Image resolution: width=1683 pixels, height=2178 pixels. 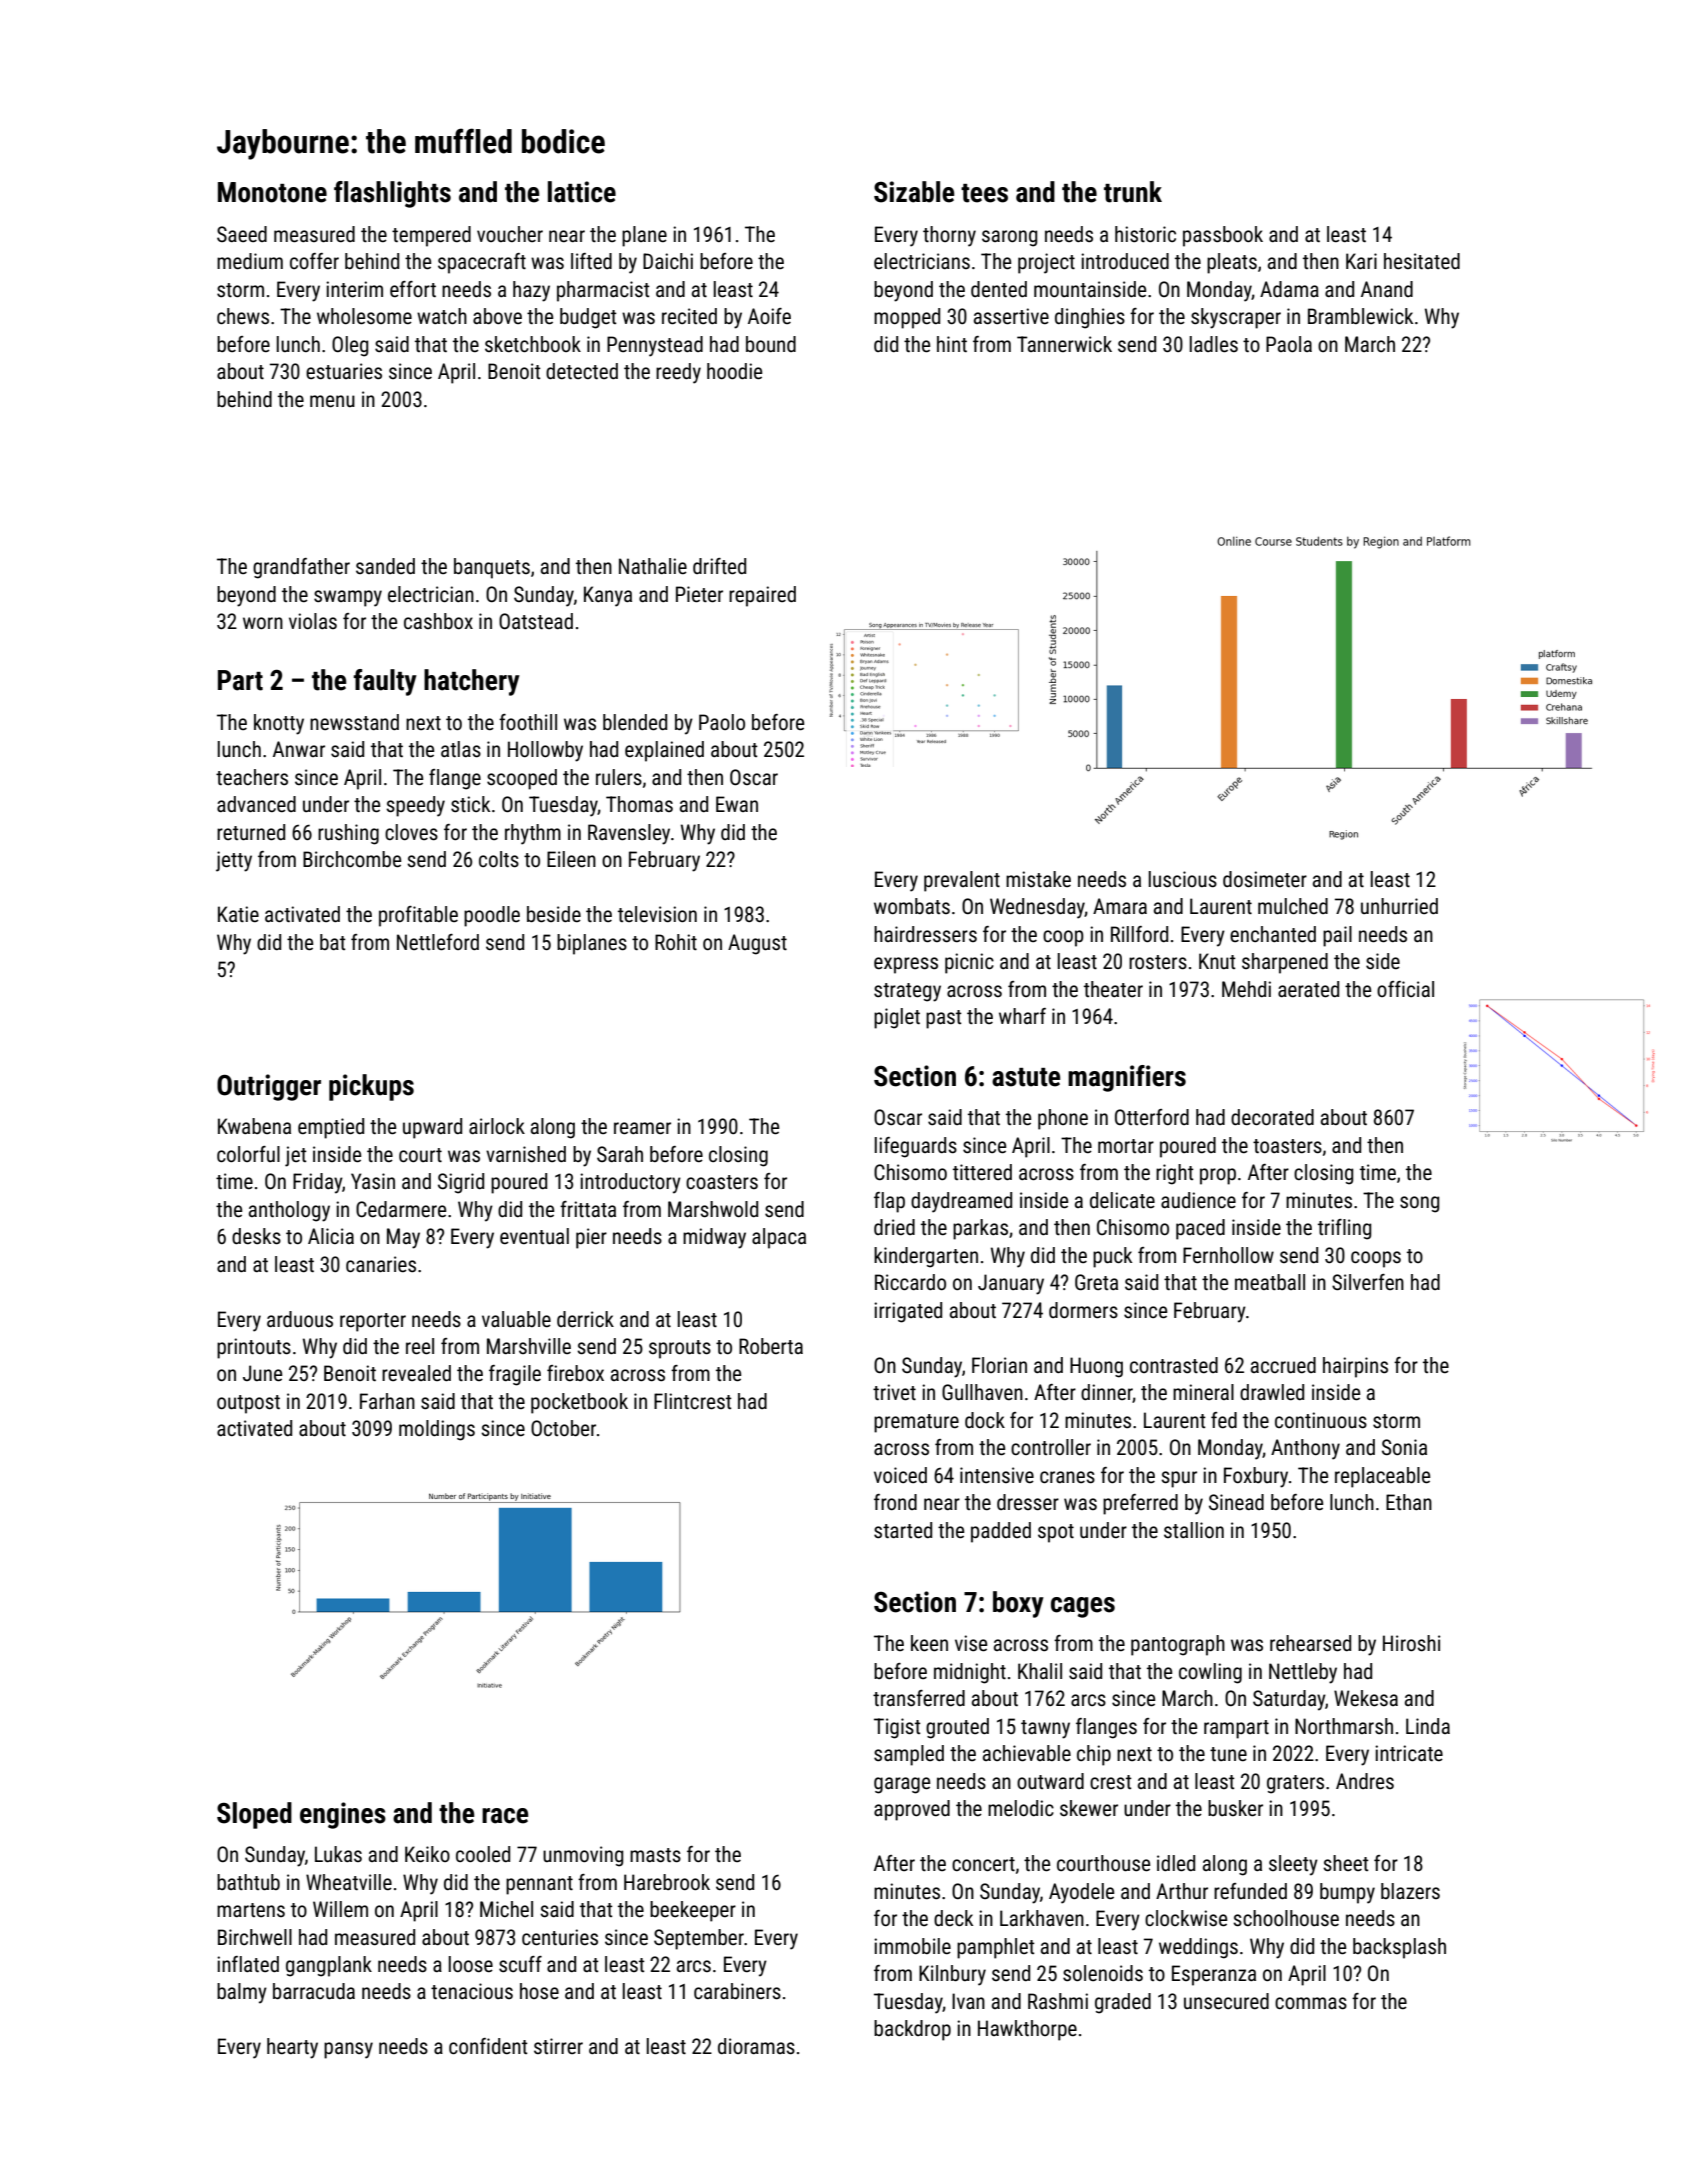 What do you see at coordinates (1217, 961) in the screenshot?
I see `Knut` at bounding box center [1217, 961].
